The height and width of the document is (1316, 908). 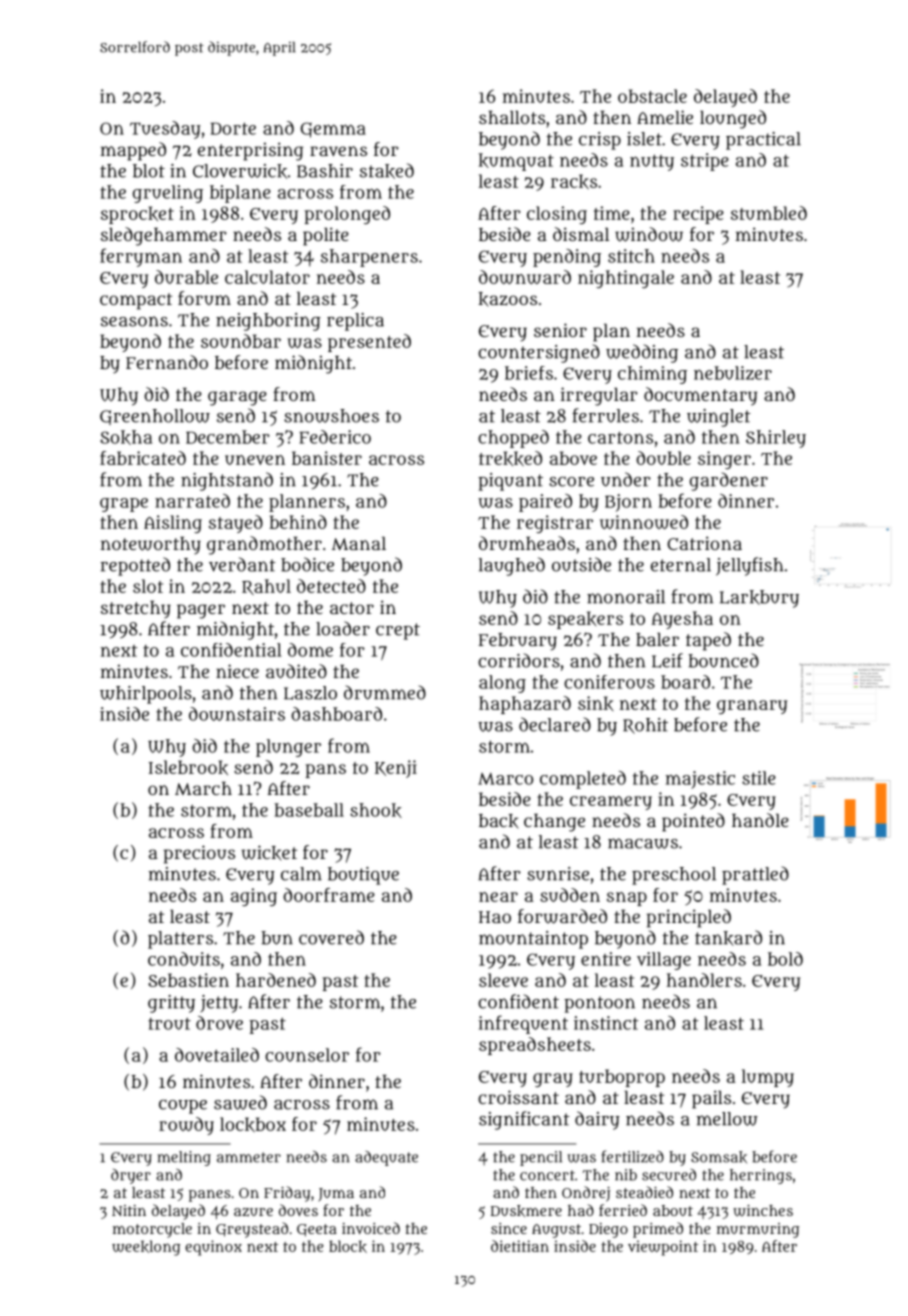 I want to click on above, so click(x=573, y=458).
